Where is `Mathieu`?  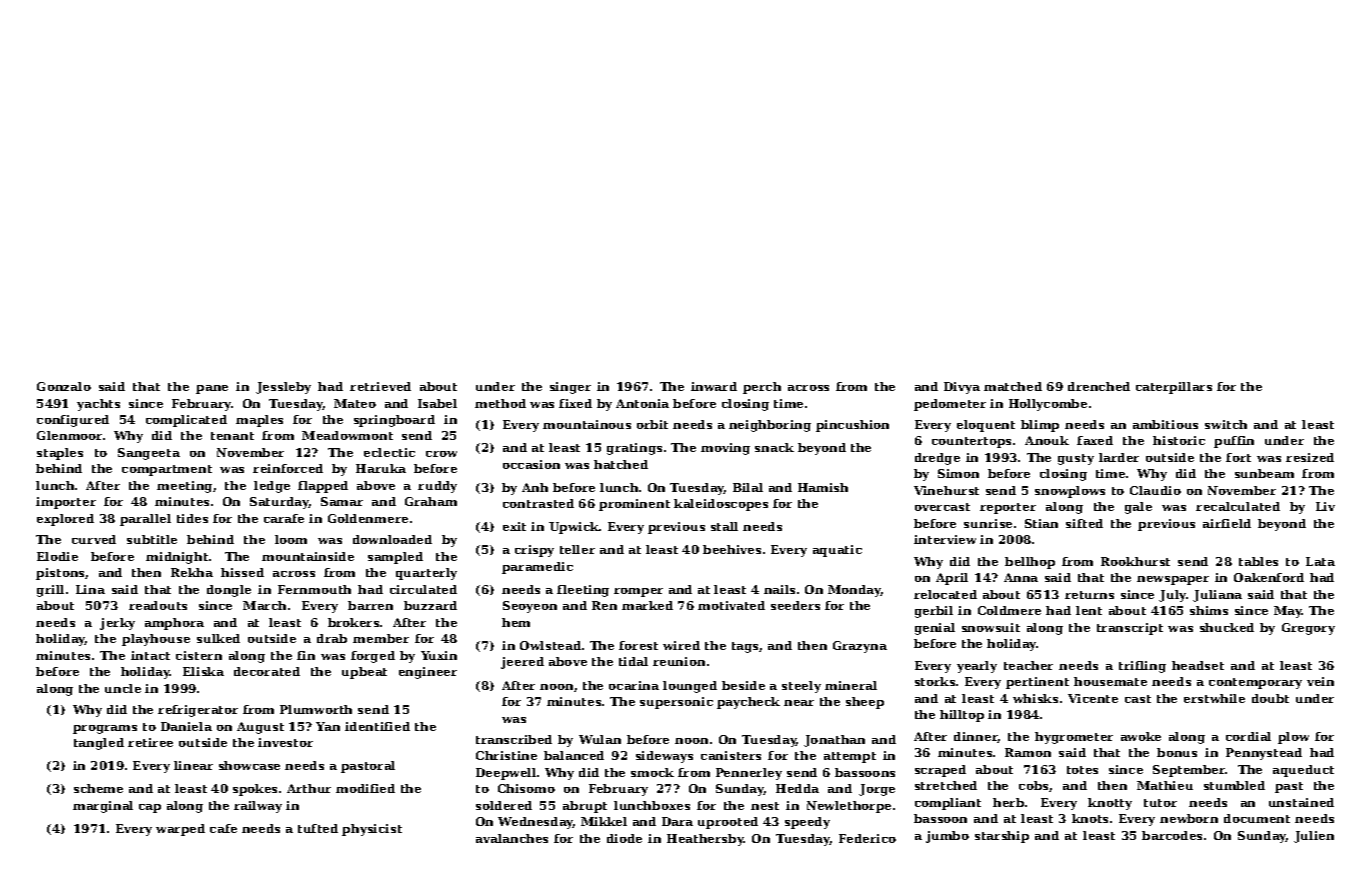
Mathieu is located at coordinates (1165, 785).
